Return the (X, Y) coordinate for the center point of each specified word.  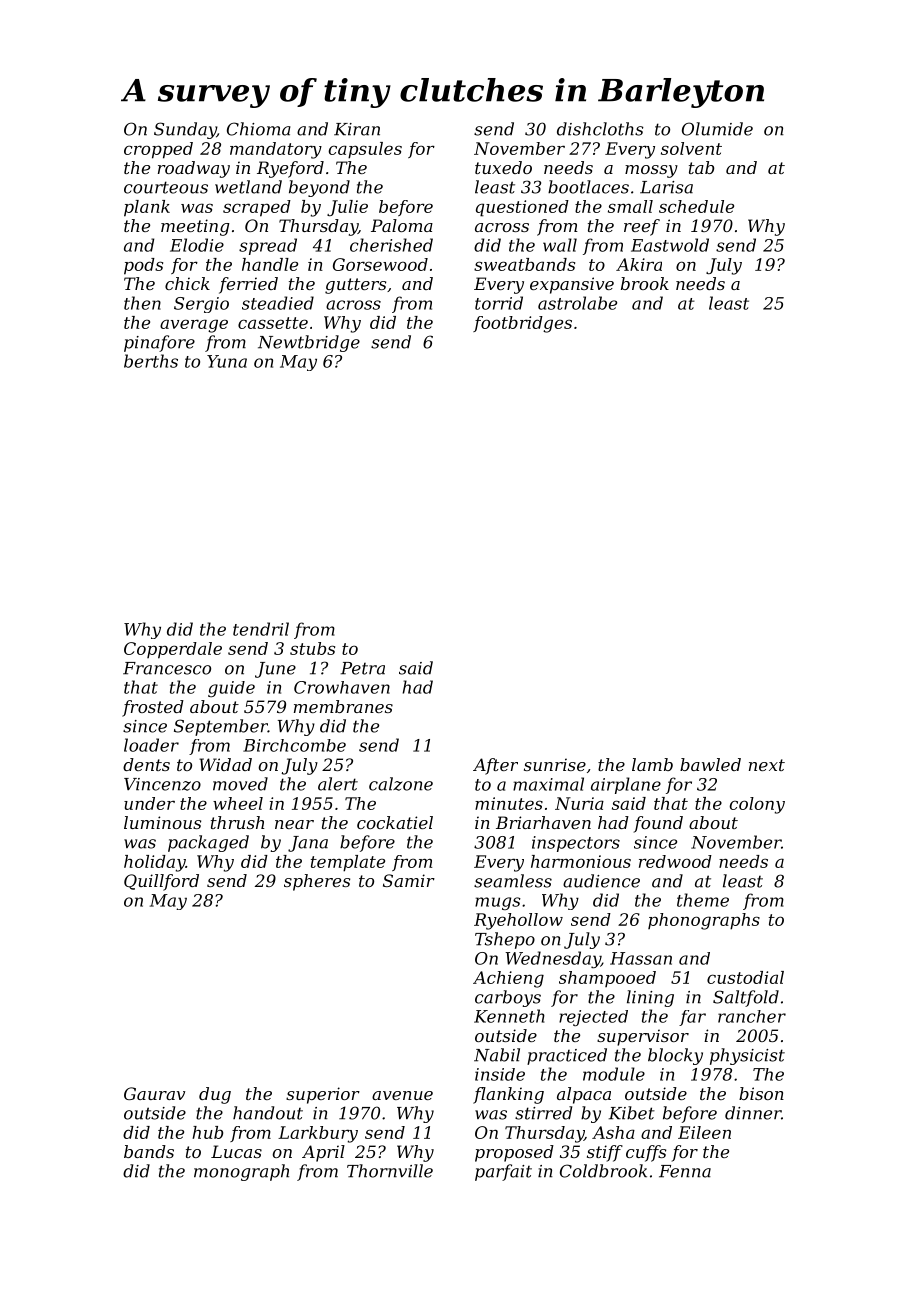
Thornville (390, 1171)
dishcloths (600, 129)
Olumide (717, 129)
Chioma (259, 129)
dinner (753, 1113)
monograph (241, 1172)
